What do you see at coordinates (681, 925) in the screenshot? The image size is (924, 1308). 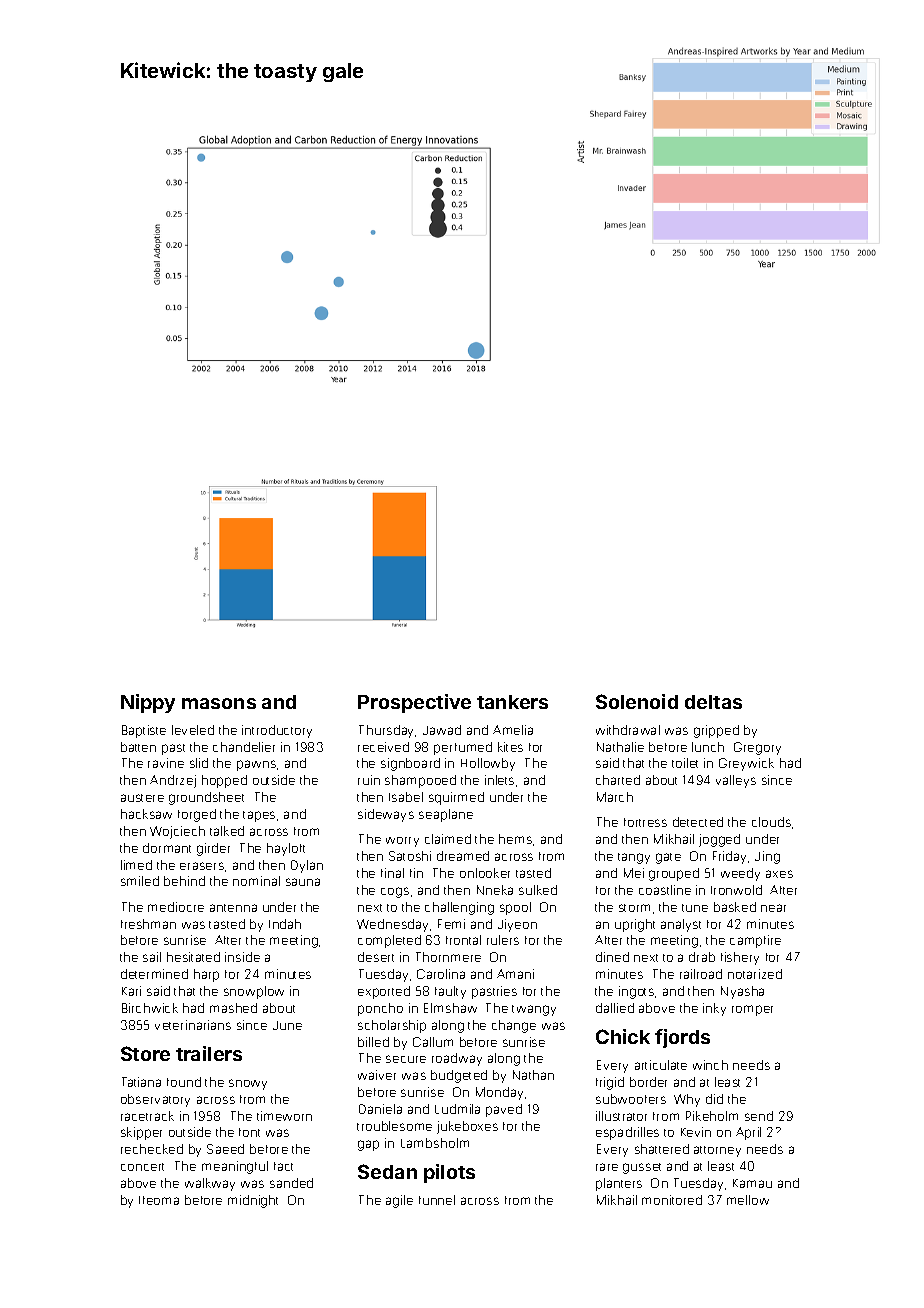 I see `analyst` at bounding box center [681, 925].
